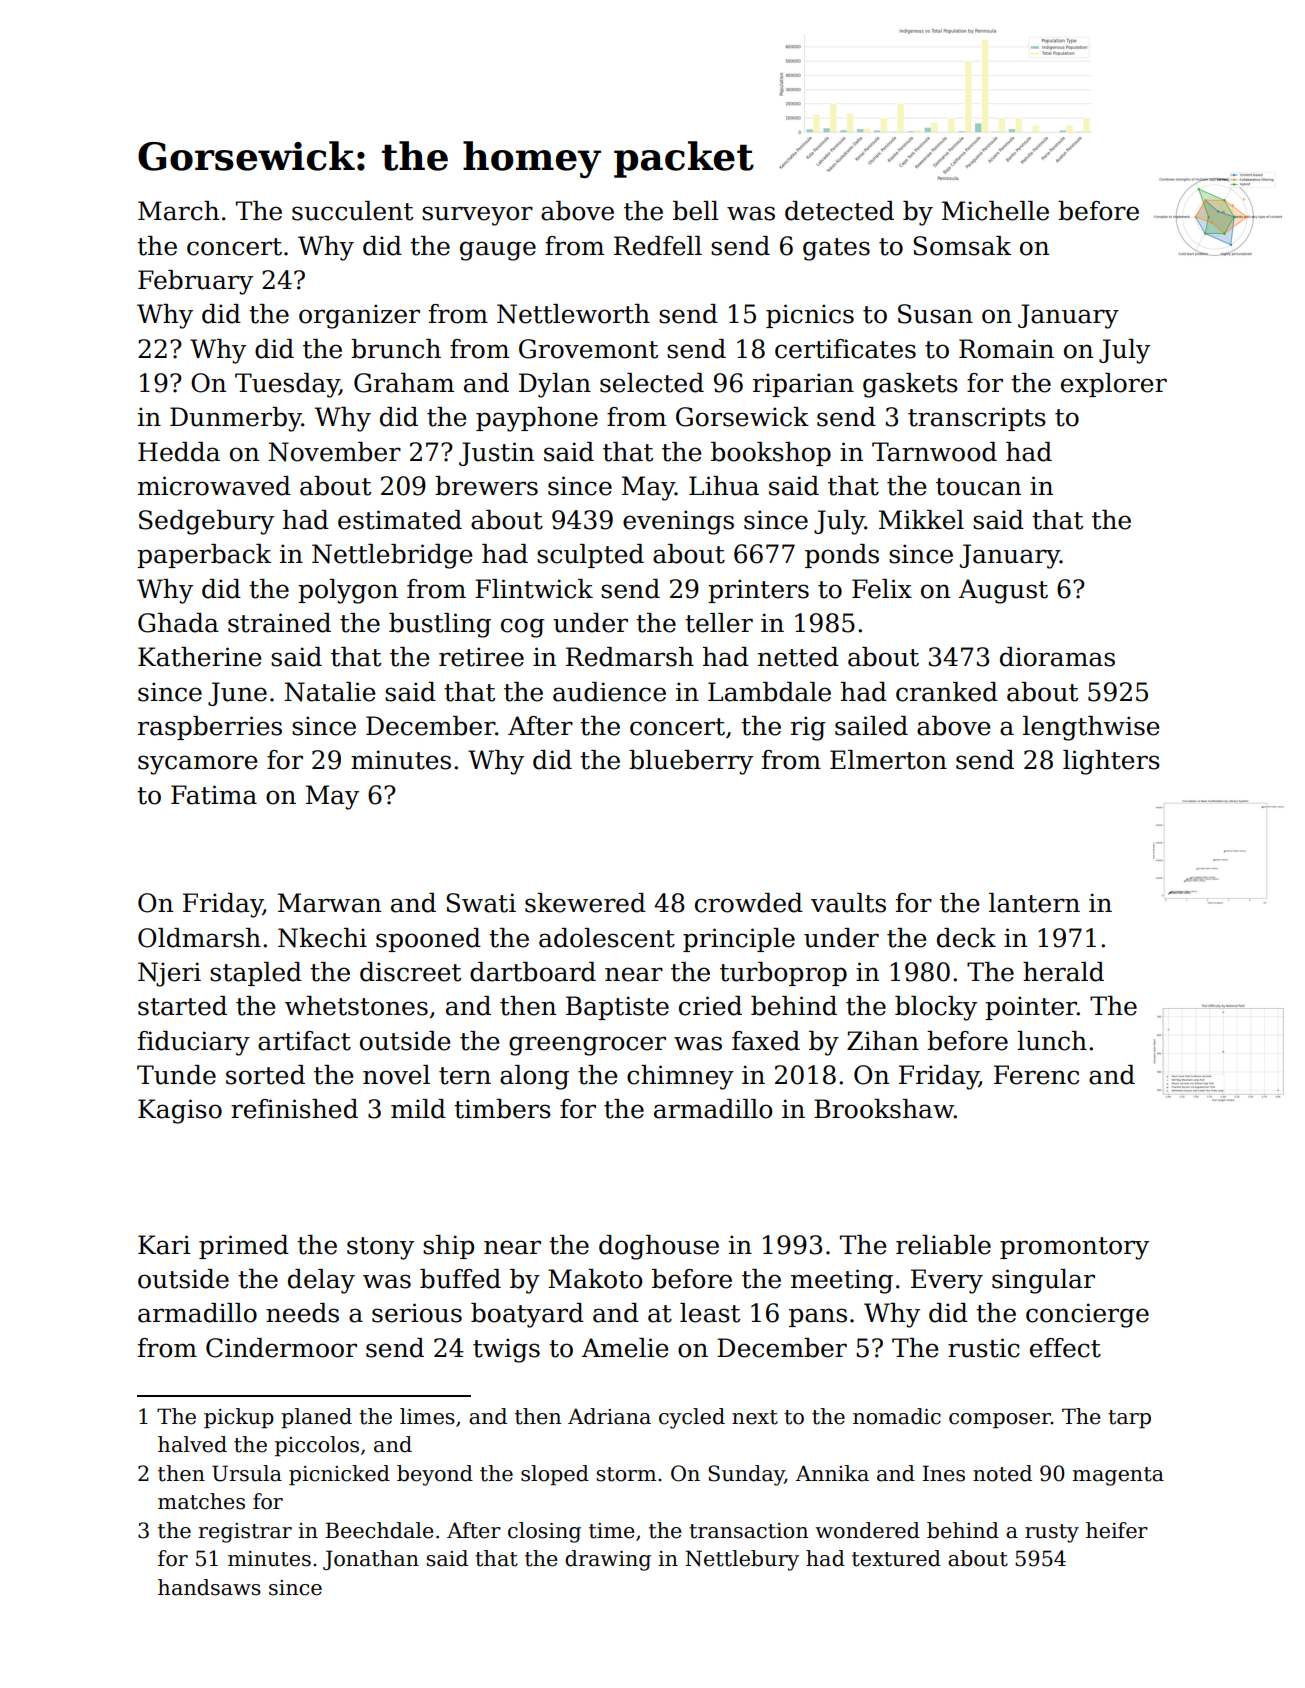 This image has width=1305, height=1688. Describe the element at coordinates (214, 486) in the image. I see `microwaved` at that location.
